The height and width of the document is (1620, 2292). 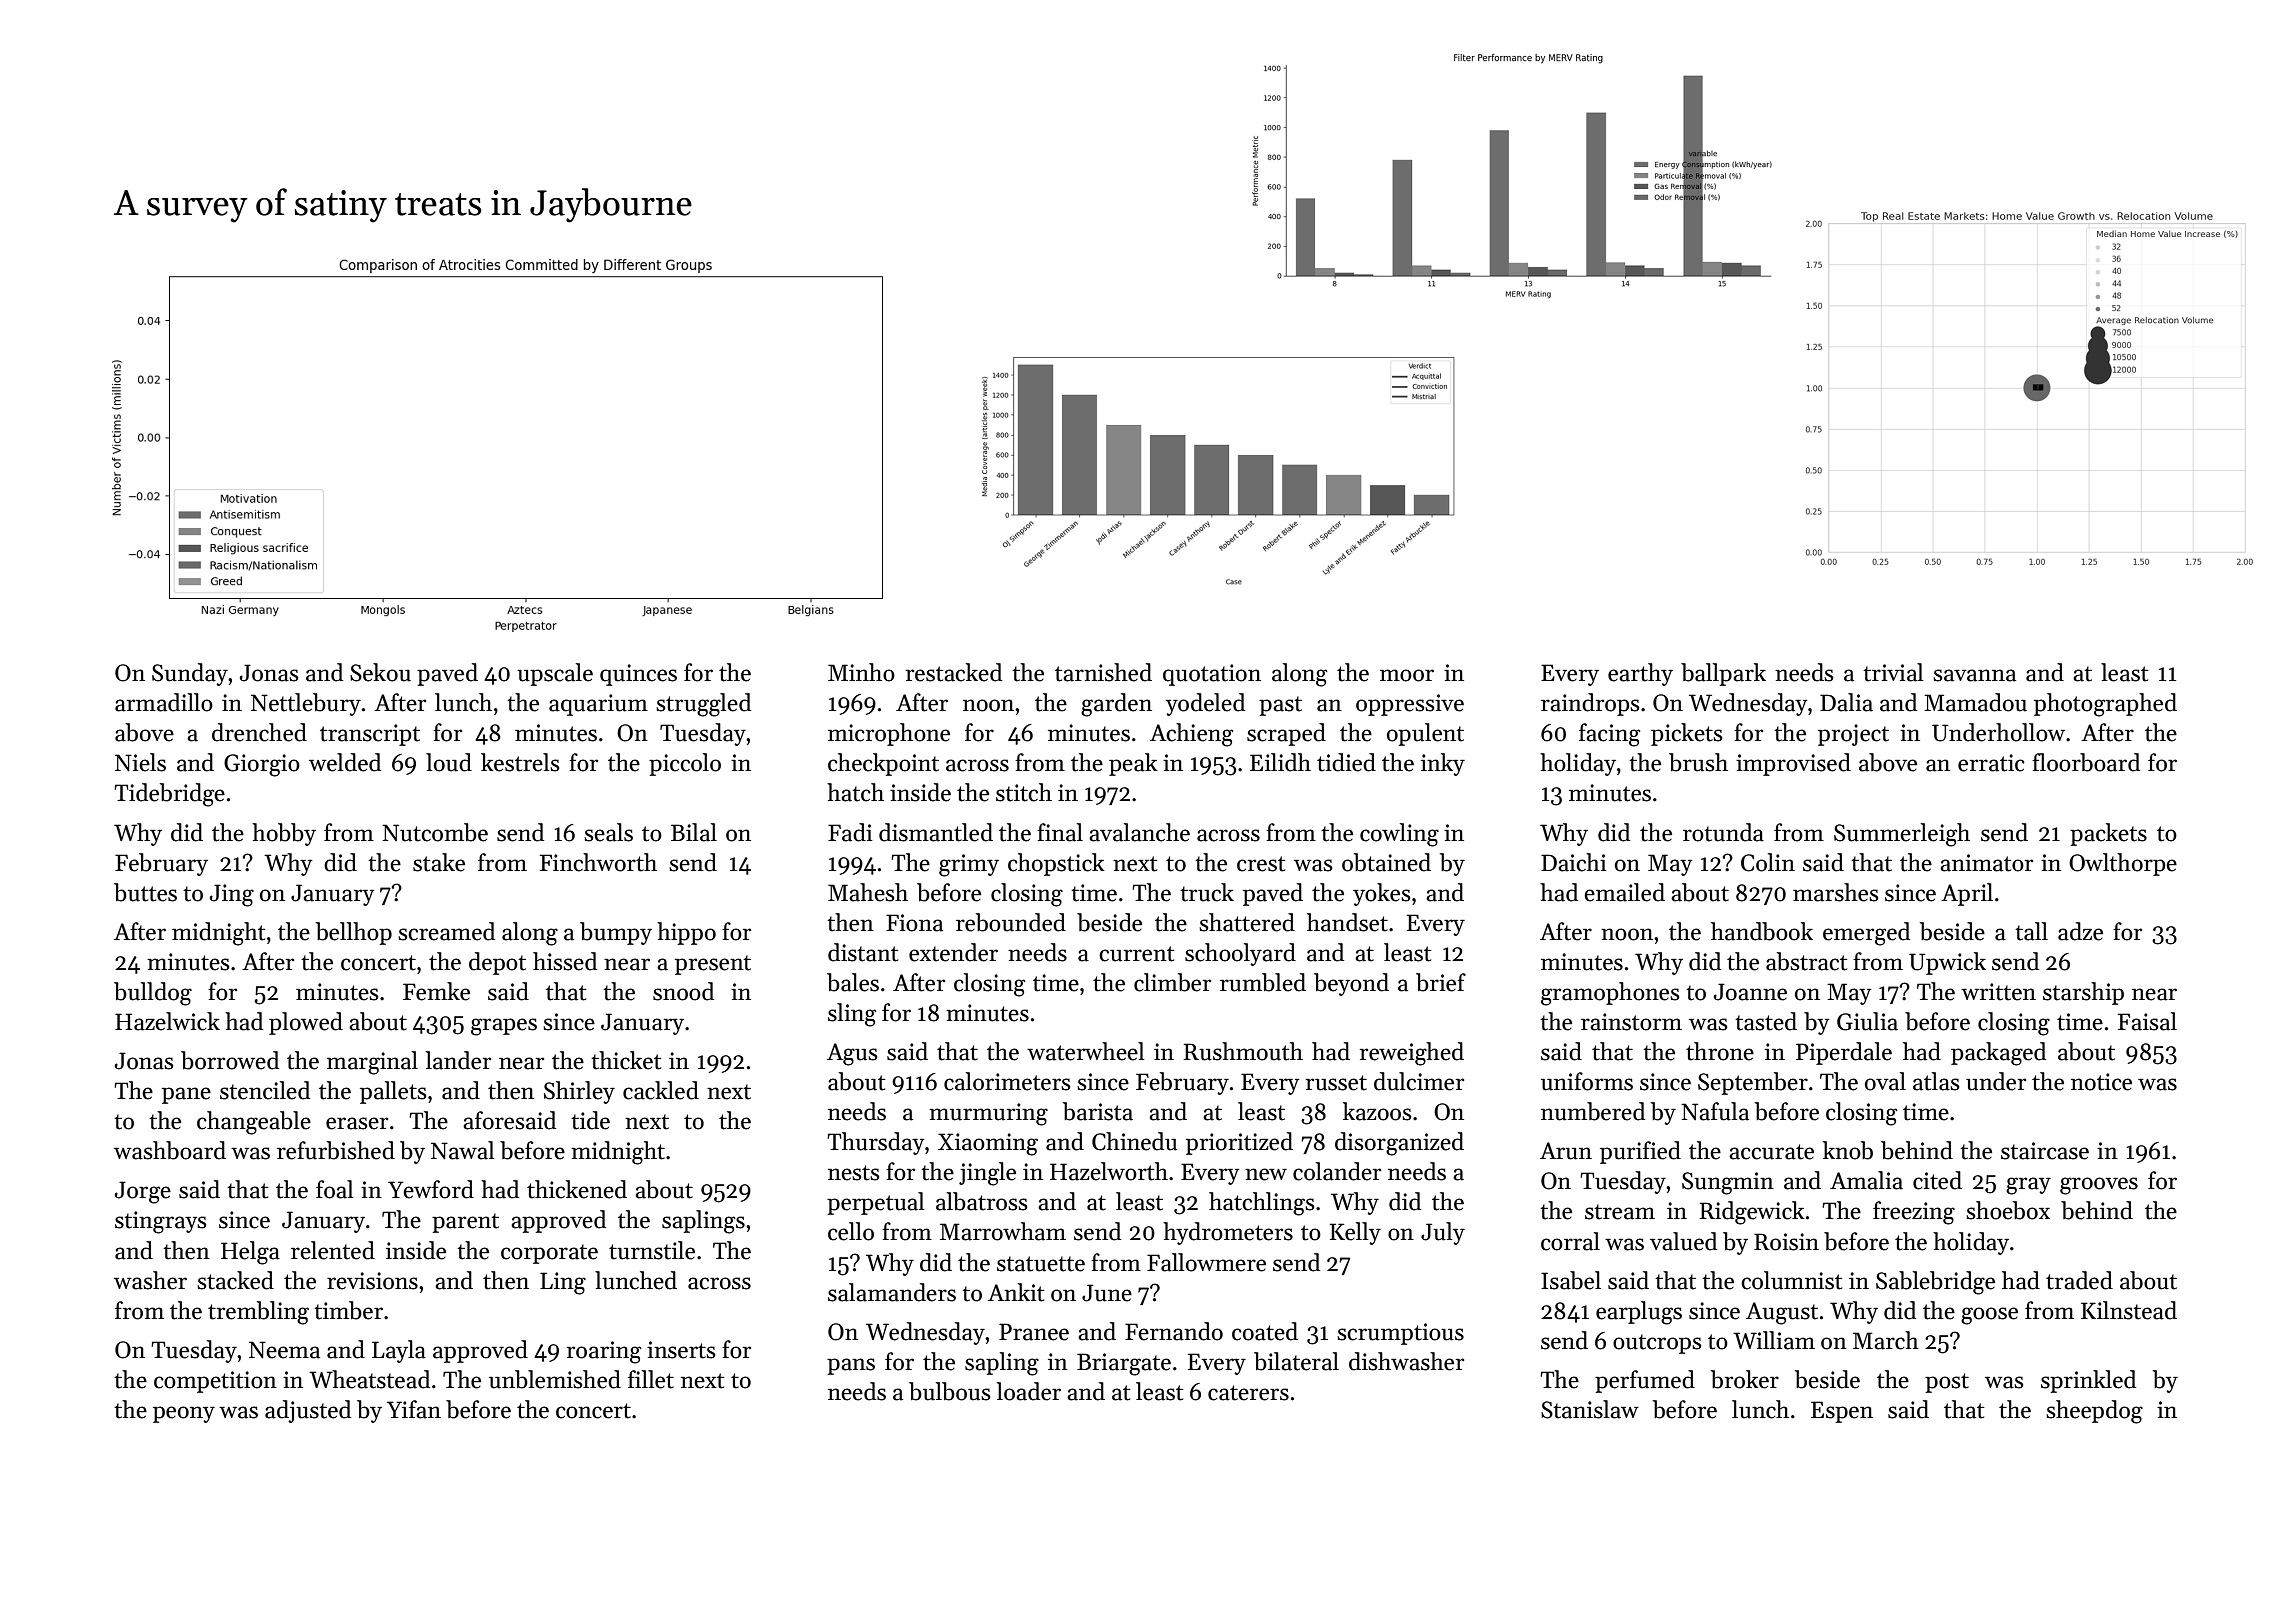 What do you see at coordinates (140, 762) in the document?
I see `Niels` at bounding box center [140, 762].
